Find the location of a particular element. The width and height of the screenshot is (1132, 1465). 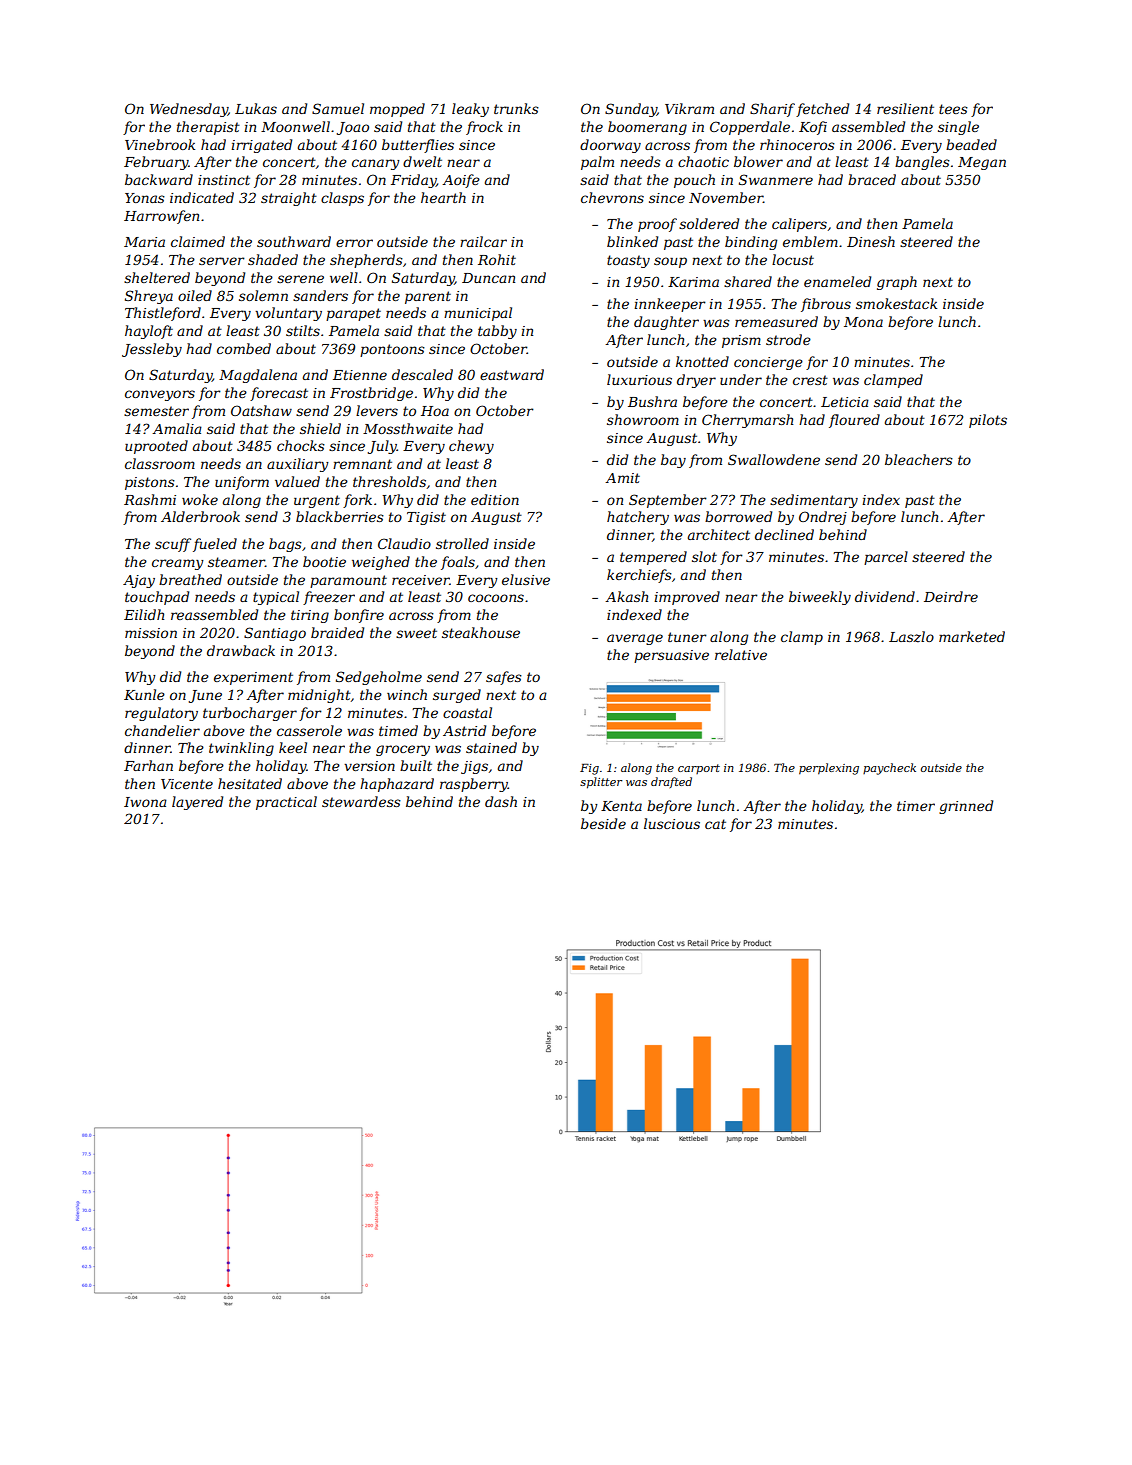

Rohit is located at coordinates (497, 259).
